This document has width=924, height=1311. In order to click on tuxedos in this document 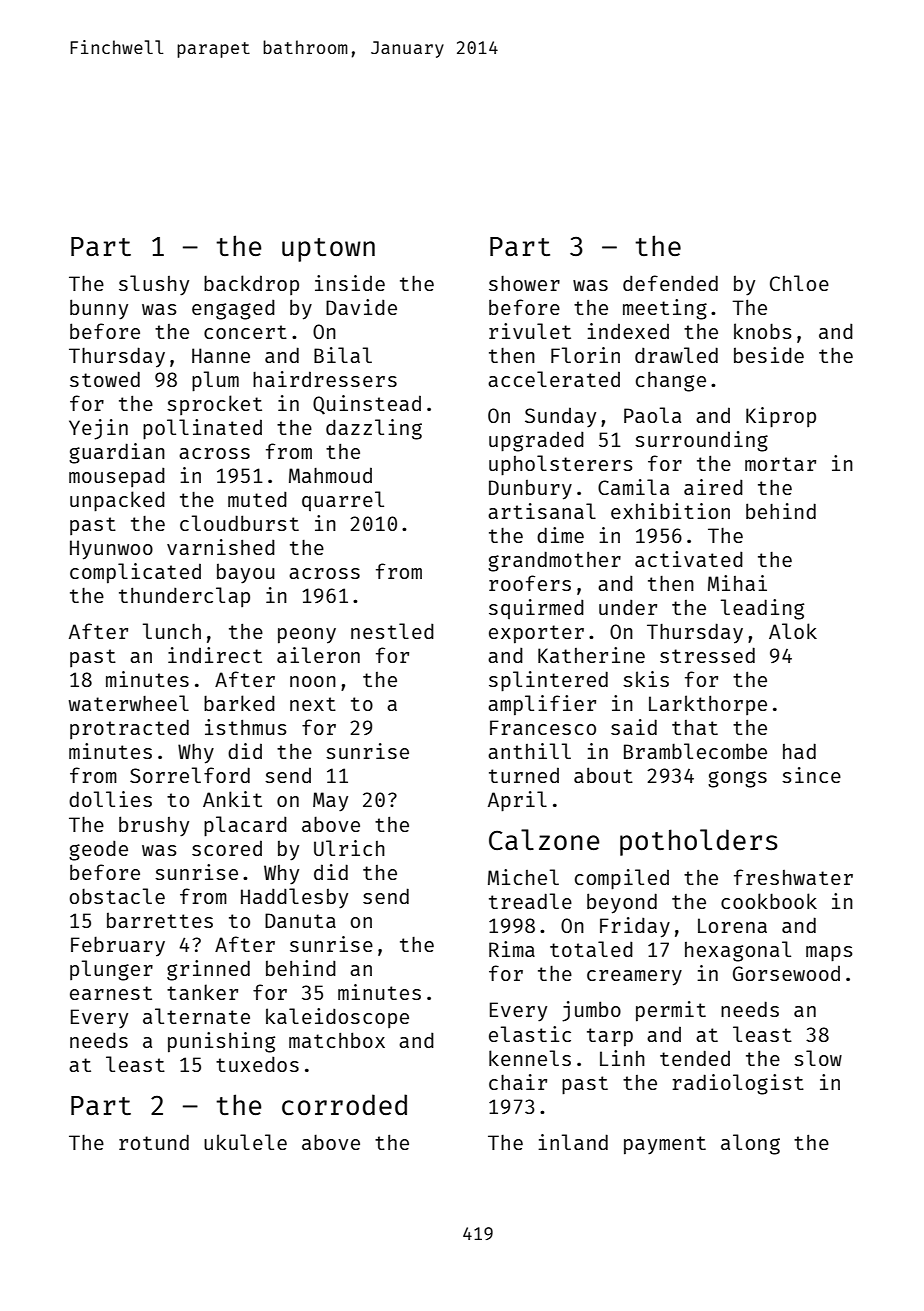, I will do `click(257, 1064)`.
